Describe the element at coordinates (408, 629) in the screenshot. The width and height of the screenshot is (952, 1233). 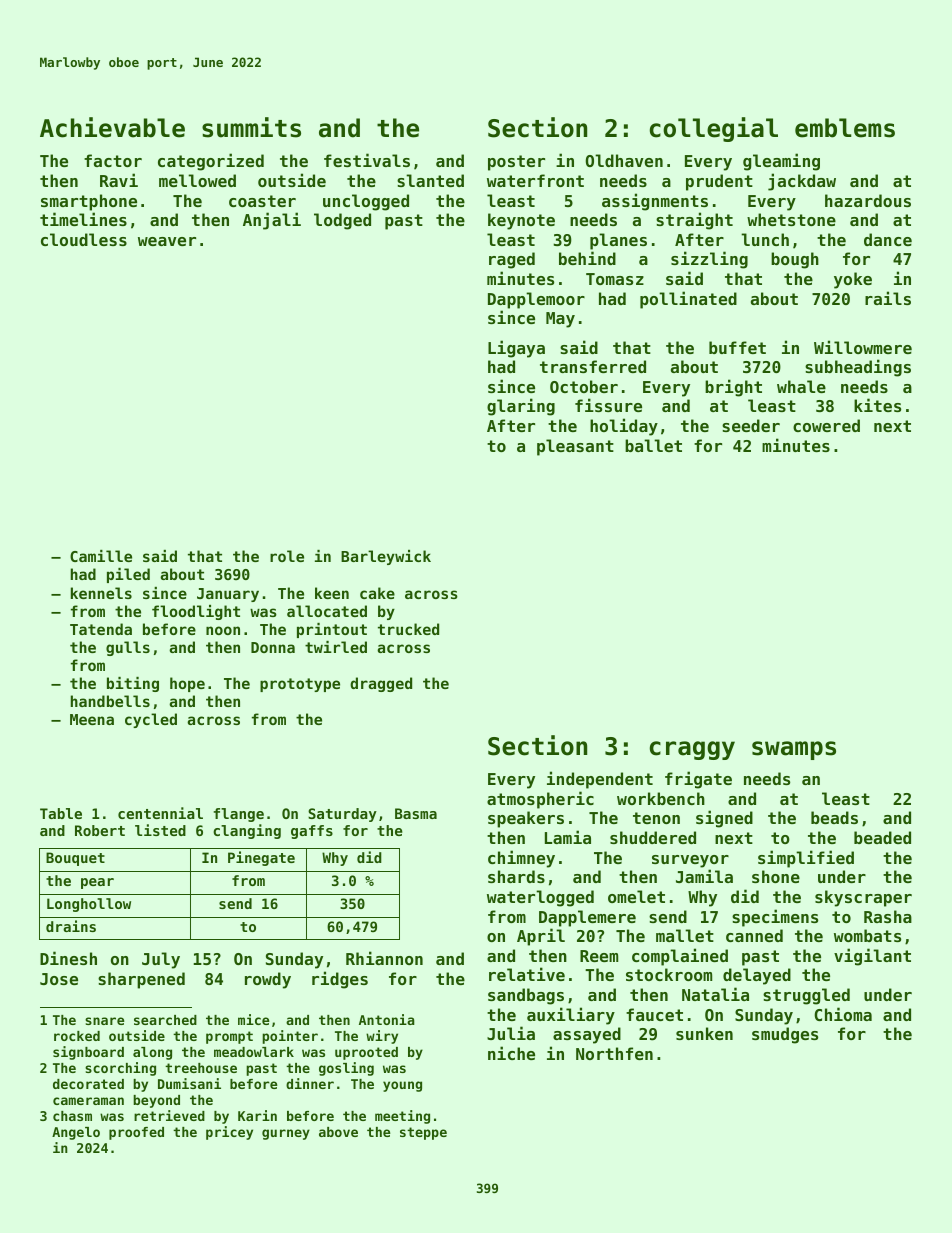
I see `trucked` at that location.
